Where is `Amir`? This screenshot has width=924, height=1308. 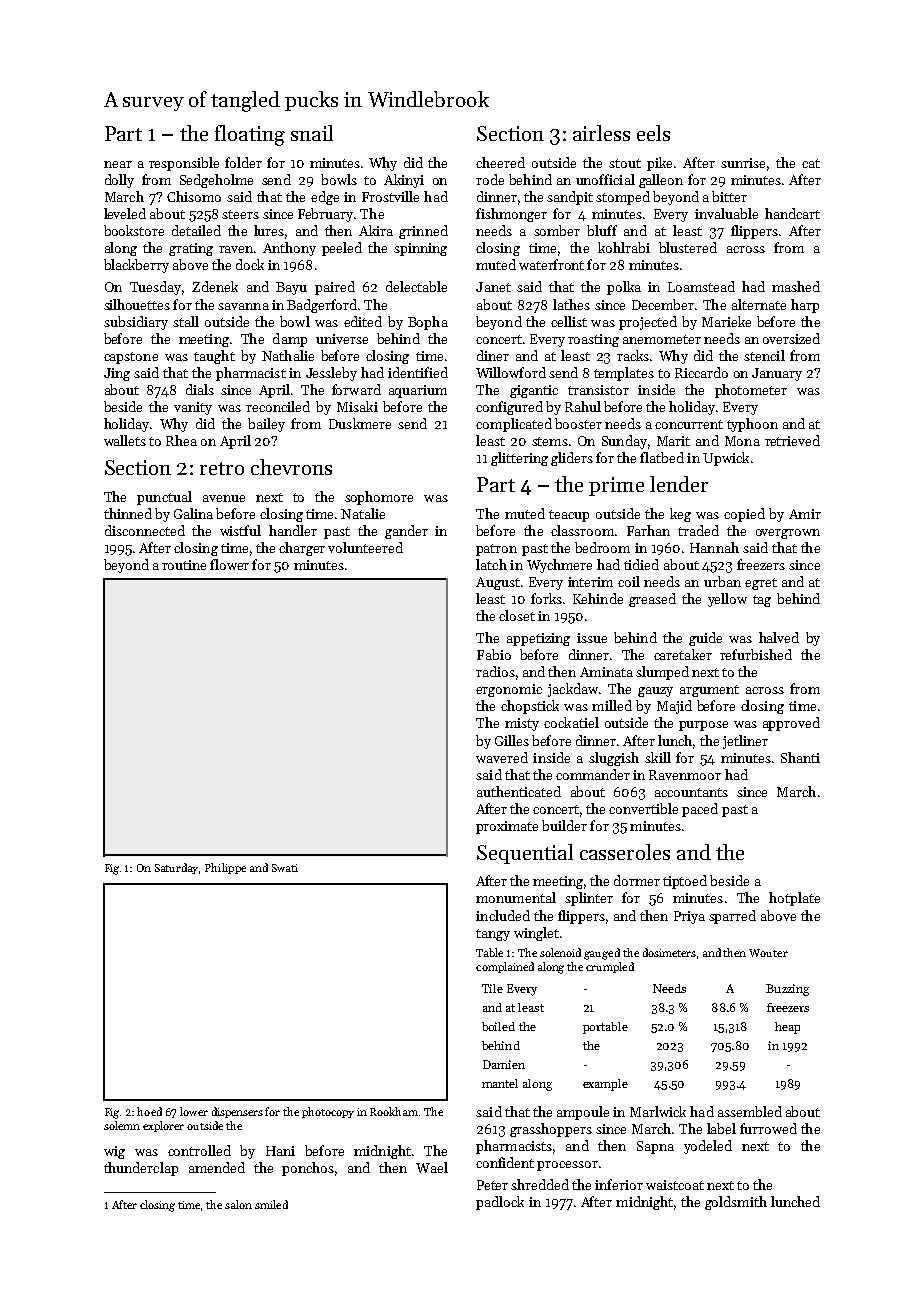
Amir is located at coordinates (805, 514).
